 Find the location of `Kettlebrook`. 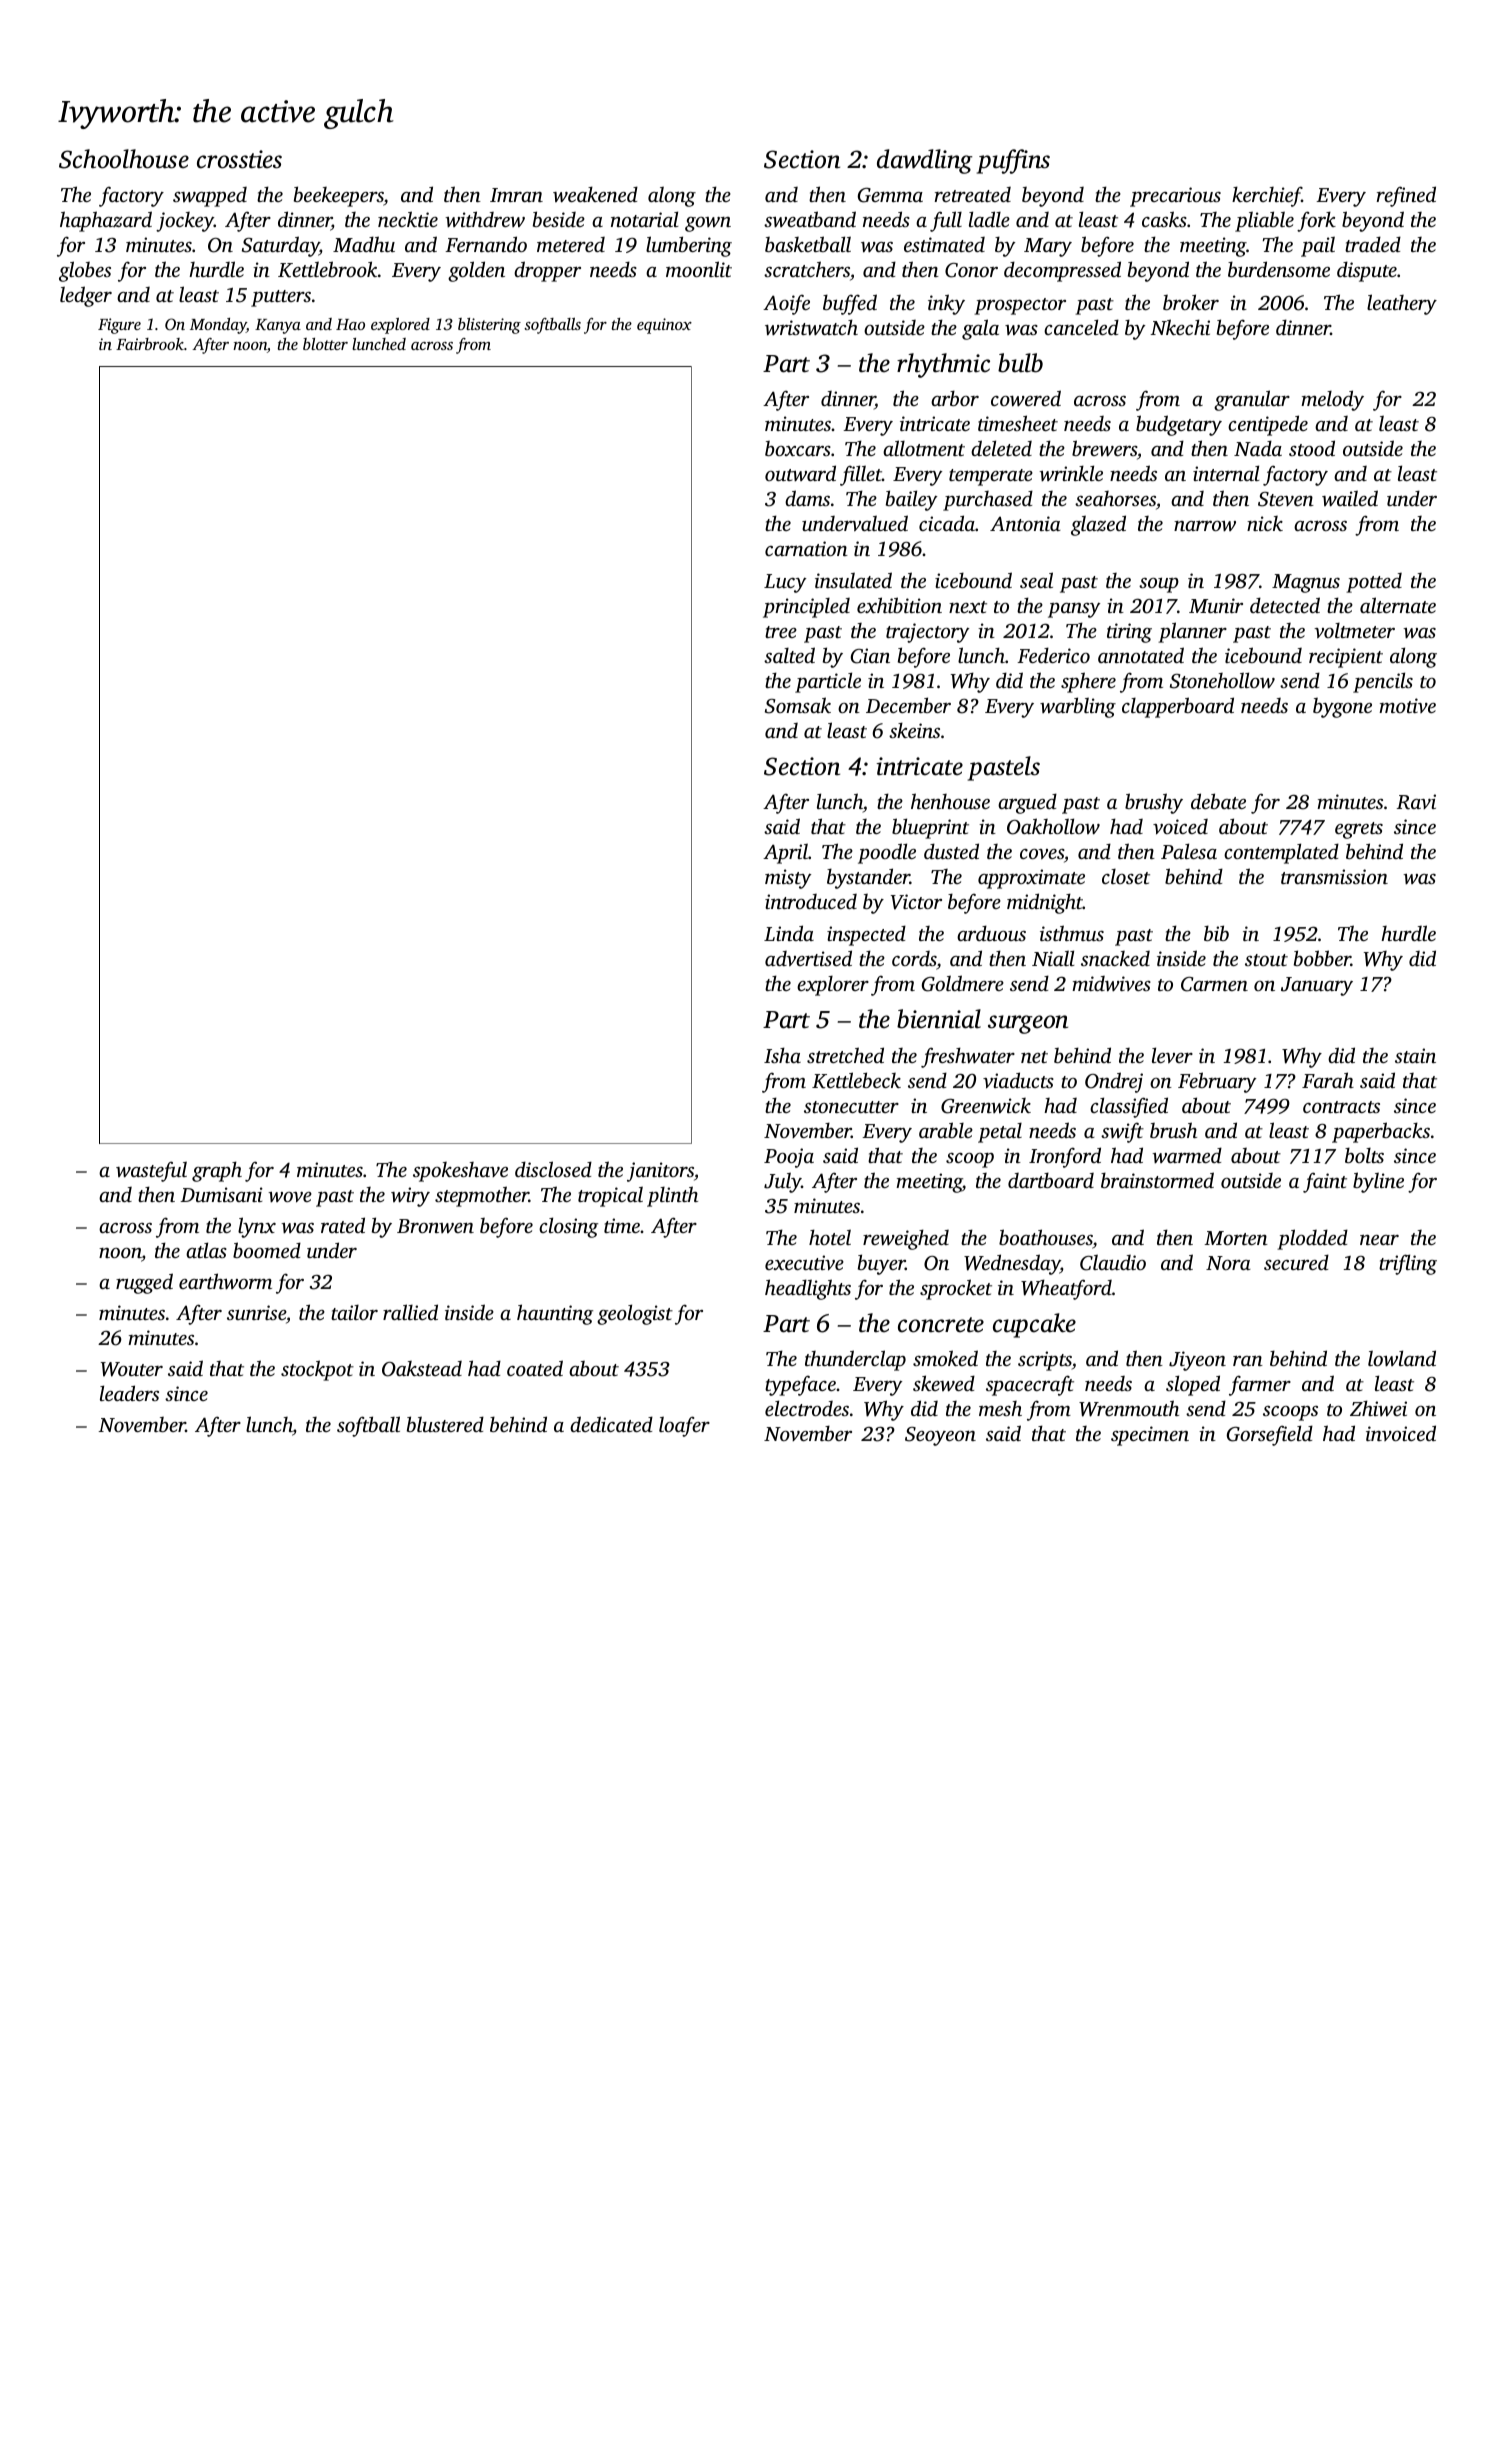

Kettlebrook is located at coordinates (327, 269).
